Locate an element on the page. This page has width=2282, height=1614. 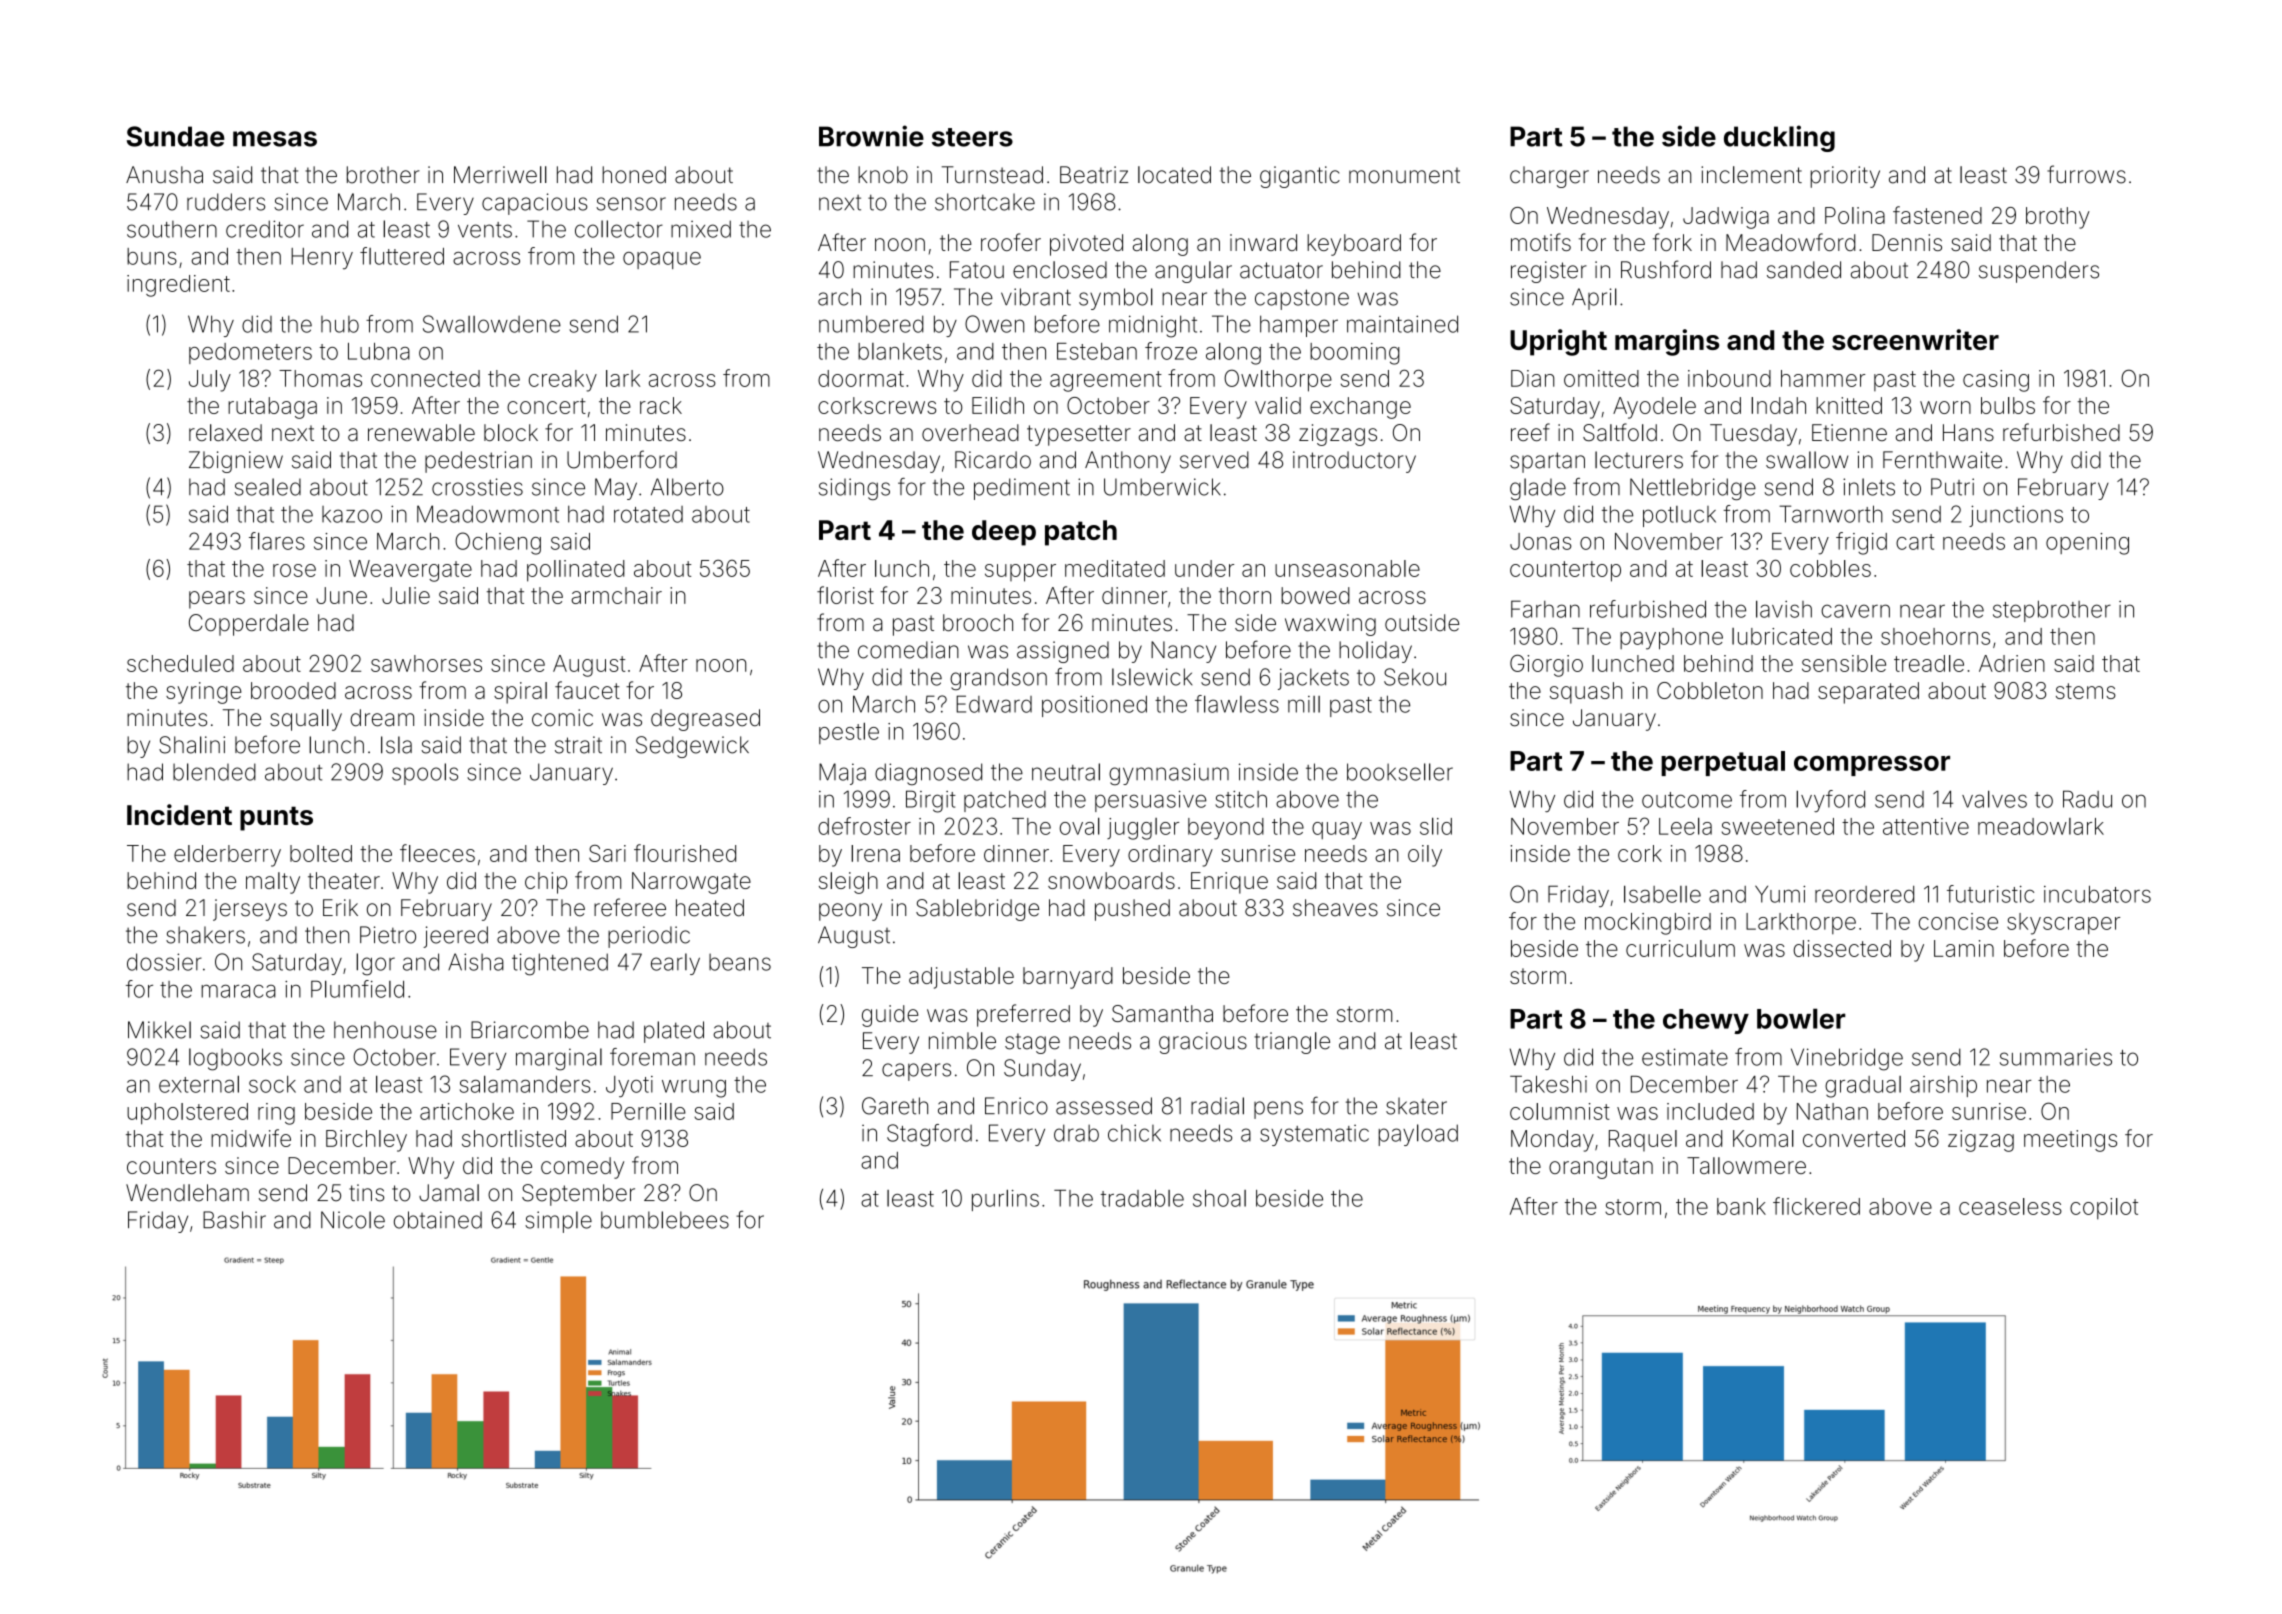
gigantic is located at coordinates (1300, 177).
